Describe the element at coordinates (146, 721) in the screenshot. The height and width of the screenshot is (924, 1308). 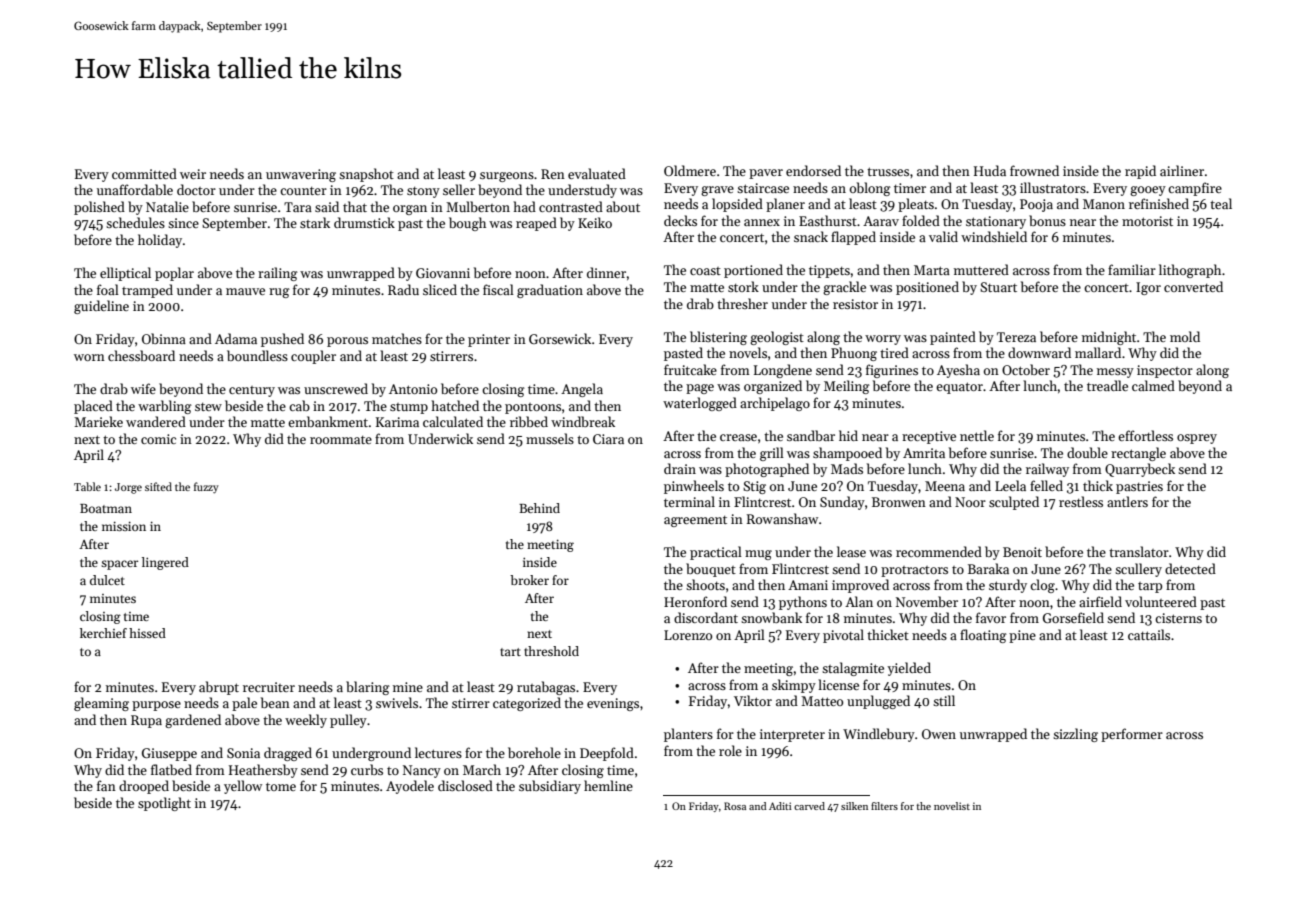
I see `Rupa` at that location.
